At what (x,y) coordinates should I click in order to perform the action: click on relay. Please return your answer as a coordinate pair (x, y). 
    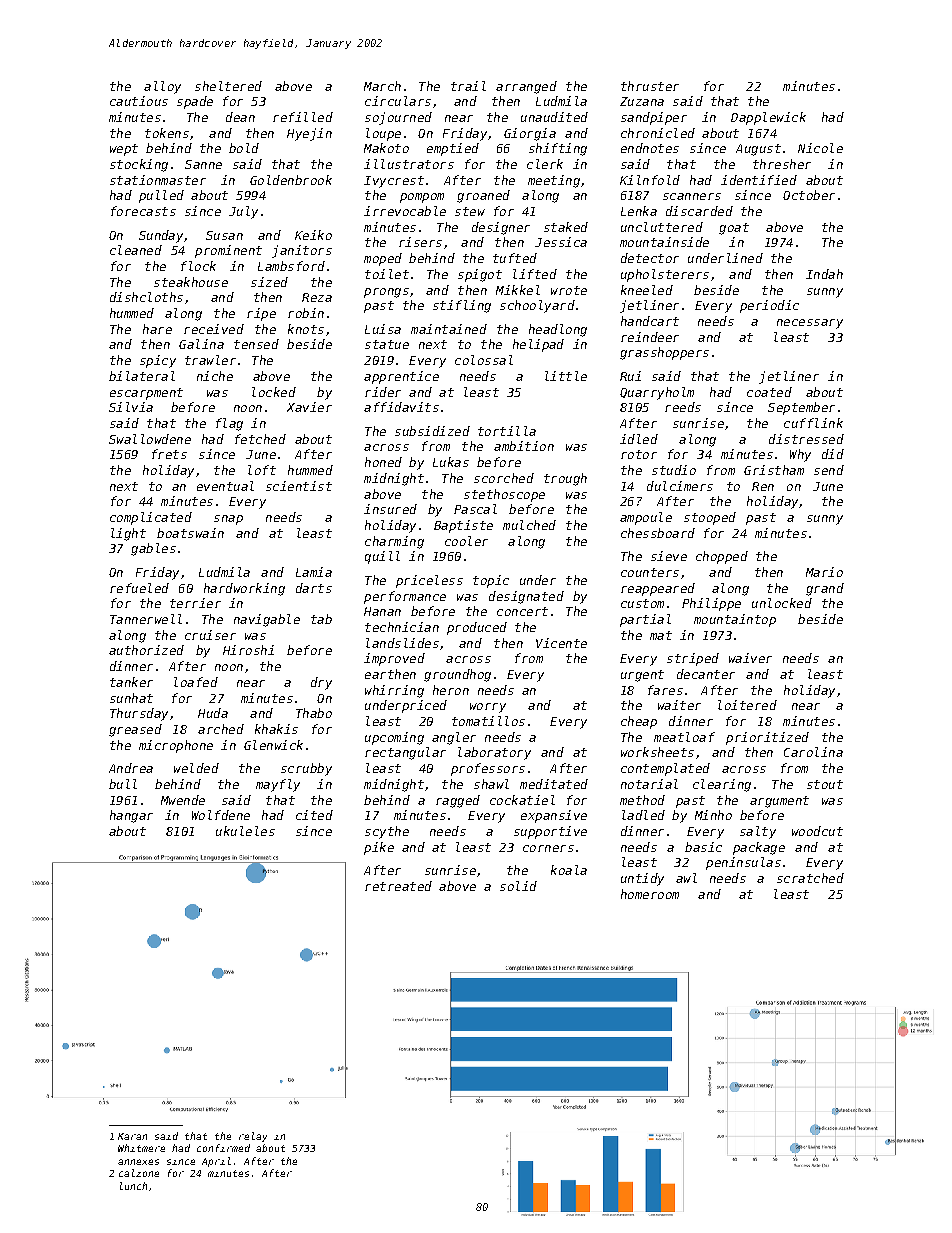
    Looking at the image, I should click on (253, 1137).
